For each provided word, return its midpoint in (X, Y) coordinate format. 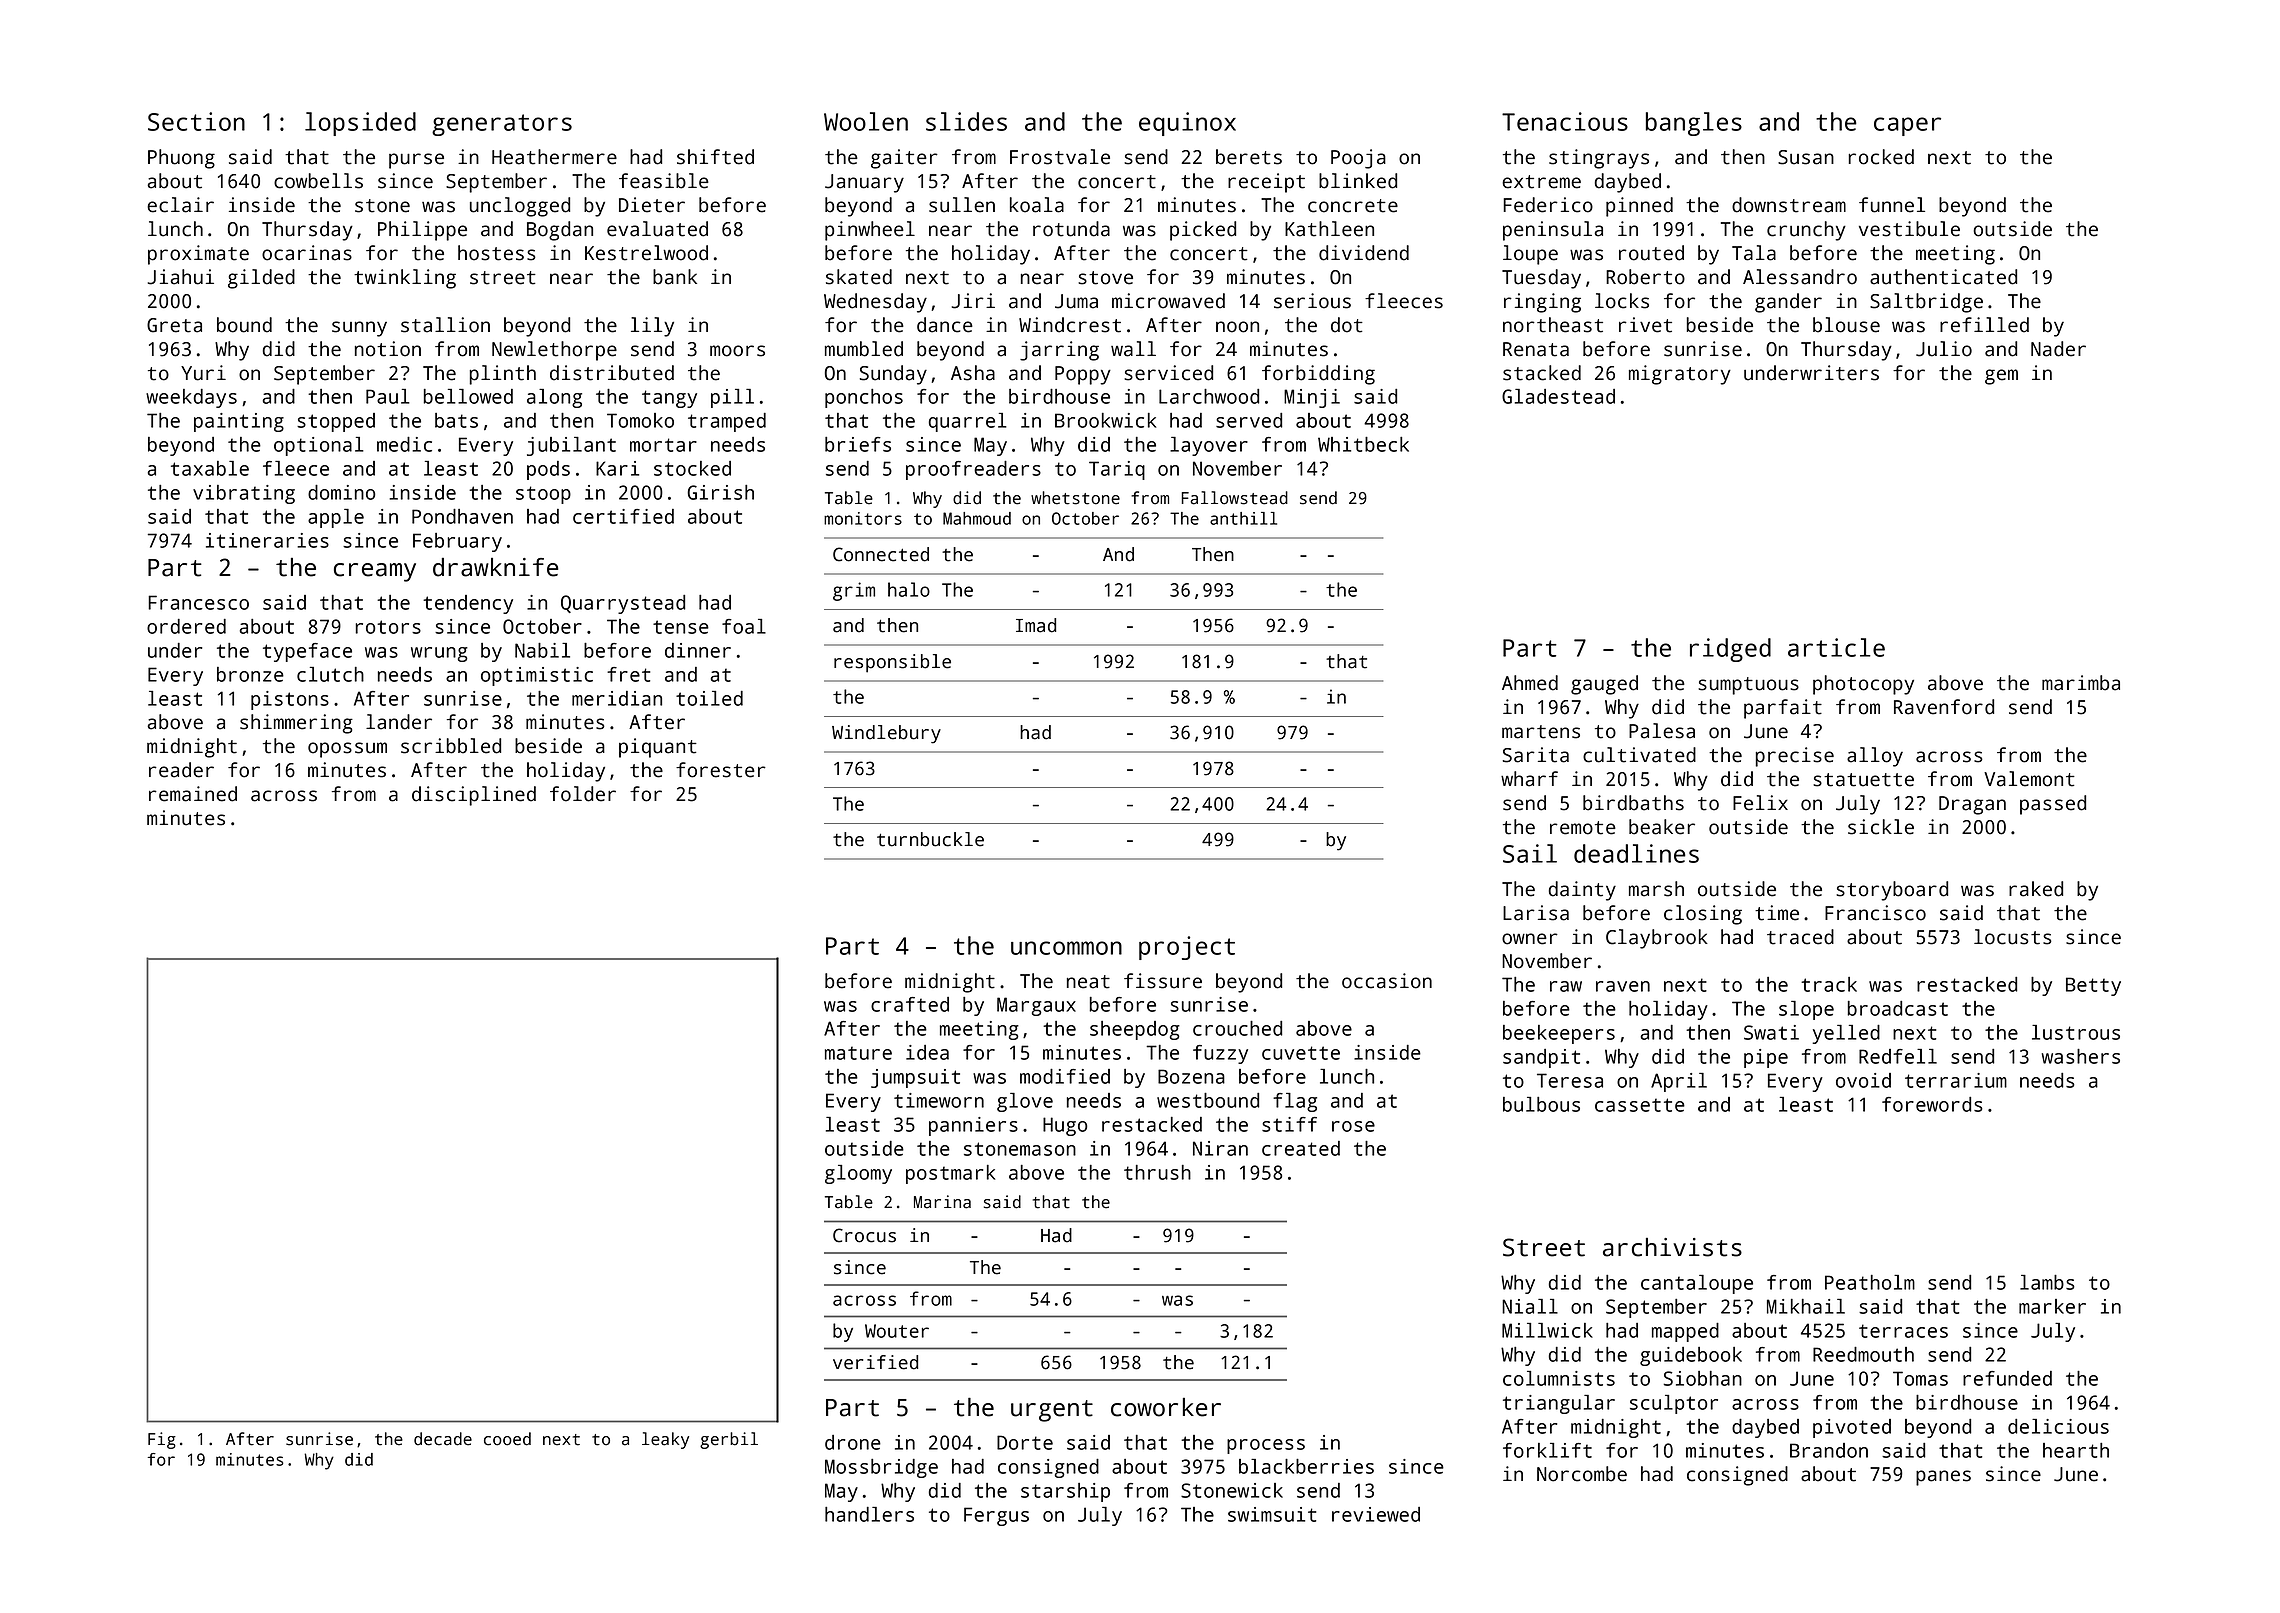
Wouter (897, 1331)
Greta (174, 325)
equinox (1187, 124)
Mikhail (1806, 1306)
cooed (507, 1439)
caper (1907, 126)
